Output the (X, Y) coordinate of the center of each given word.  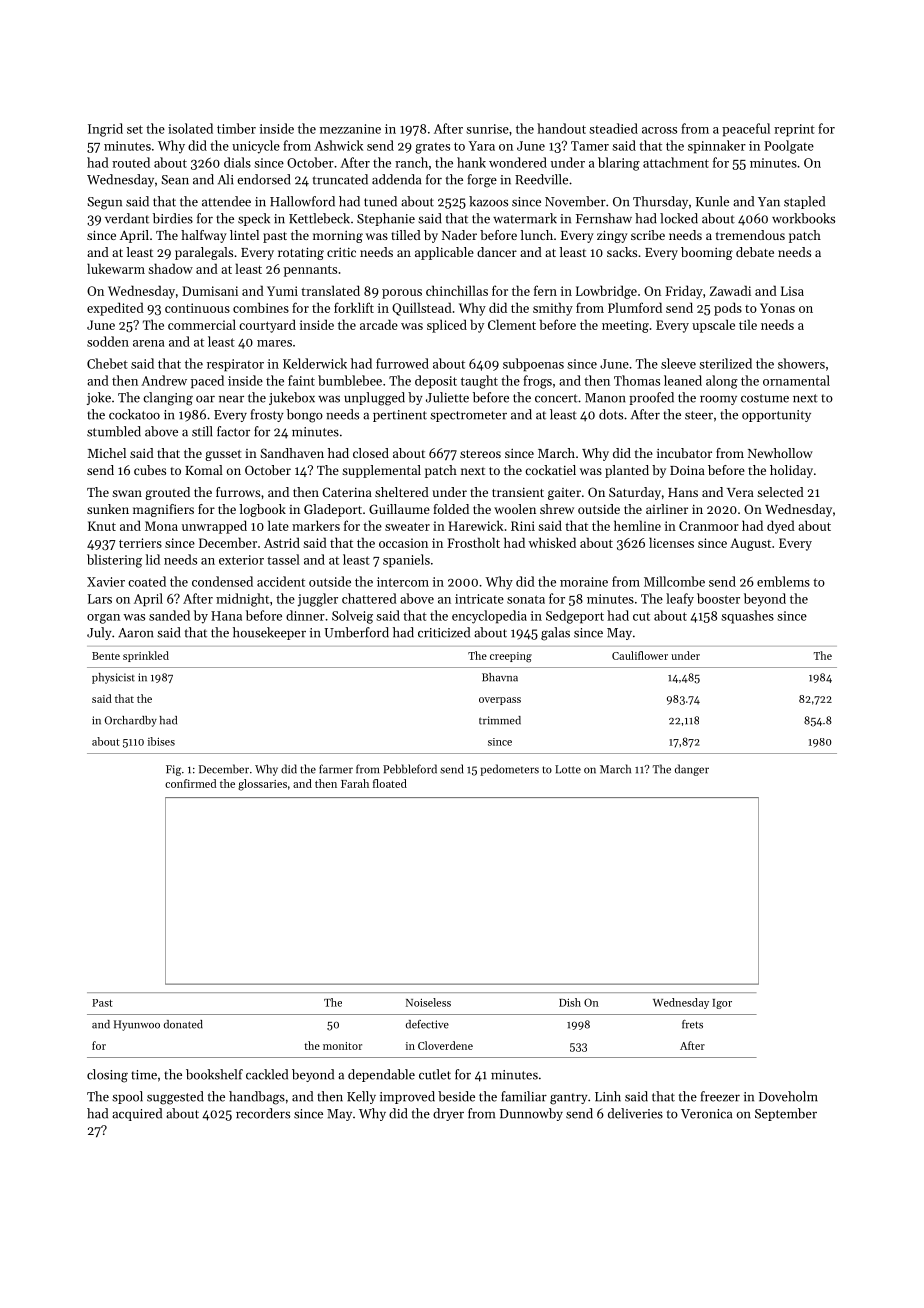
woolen (515, 509)
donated (183, 1024)
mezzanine (350, 129)
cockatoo (134, 414)
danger (692, 770)
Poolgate (789, 147)
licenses (671, 542)
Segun (104, 203)
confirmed (190, 783)
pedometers (509, 770)
